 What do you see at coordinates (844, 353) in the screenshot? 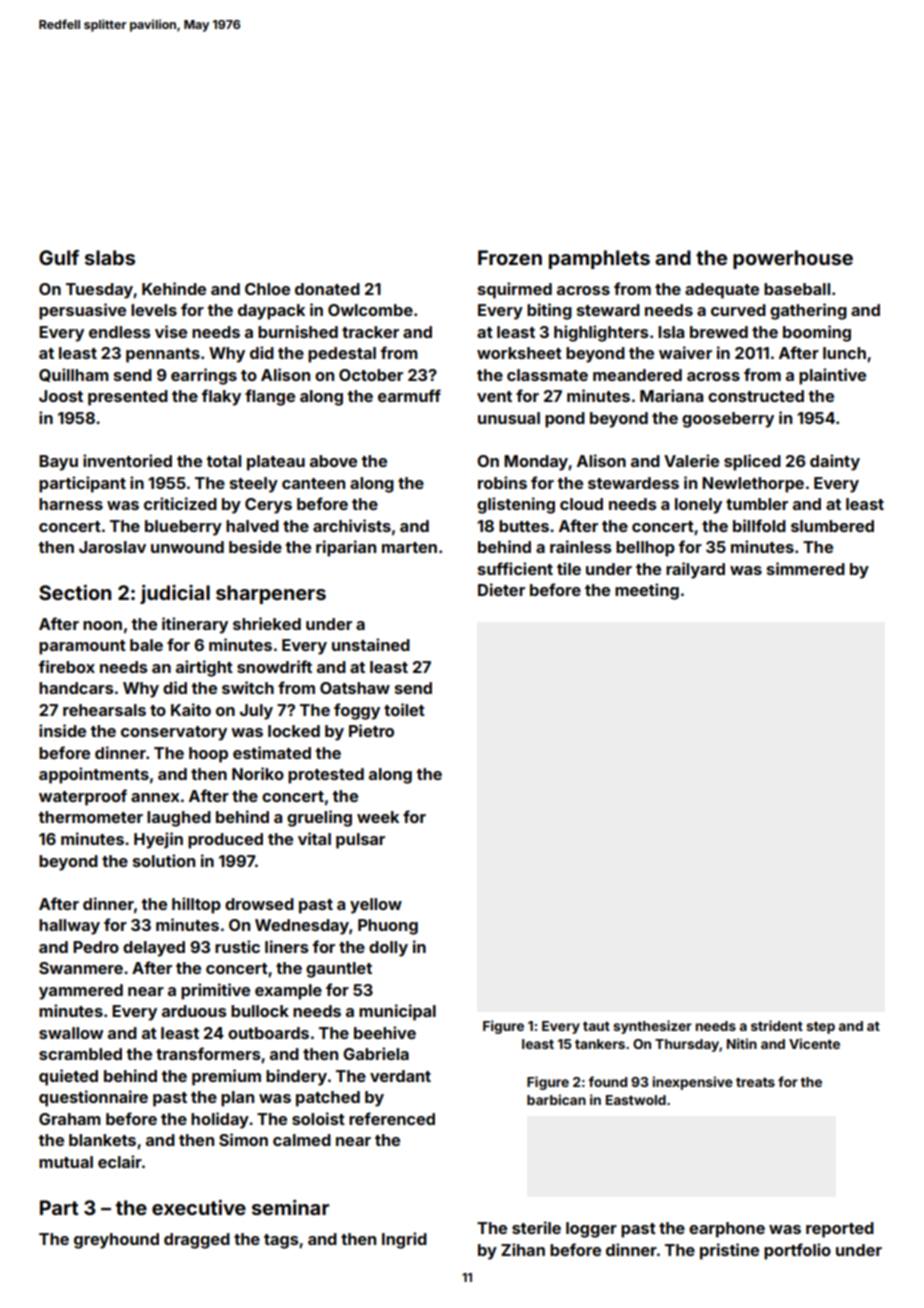
I see `lunch` at bounding box center [844, 353].
